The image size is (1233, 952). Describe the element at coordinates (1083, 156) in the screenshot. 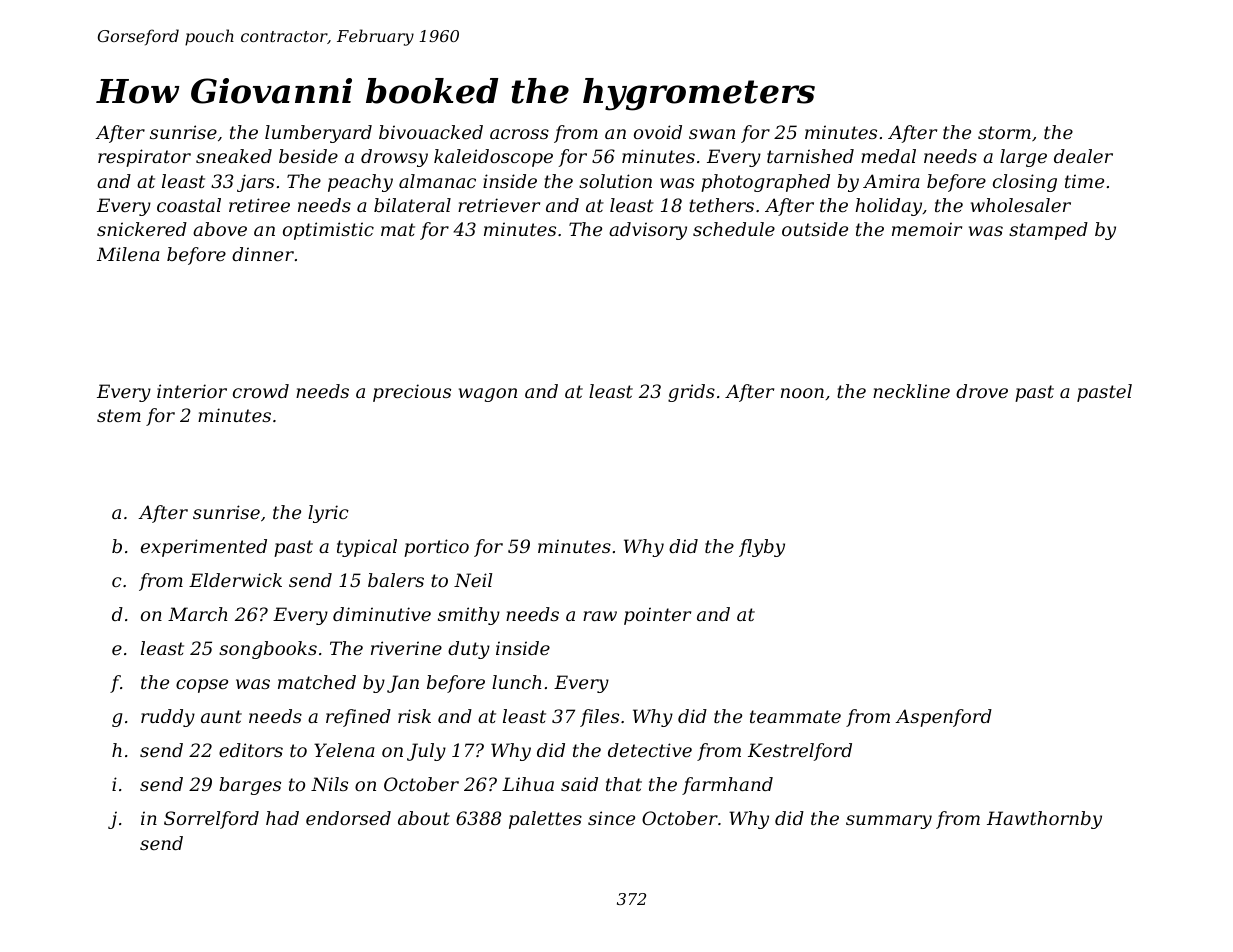

I see `dealer` at that location.
